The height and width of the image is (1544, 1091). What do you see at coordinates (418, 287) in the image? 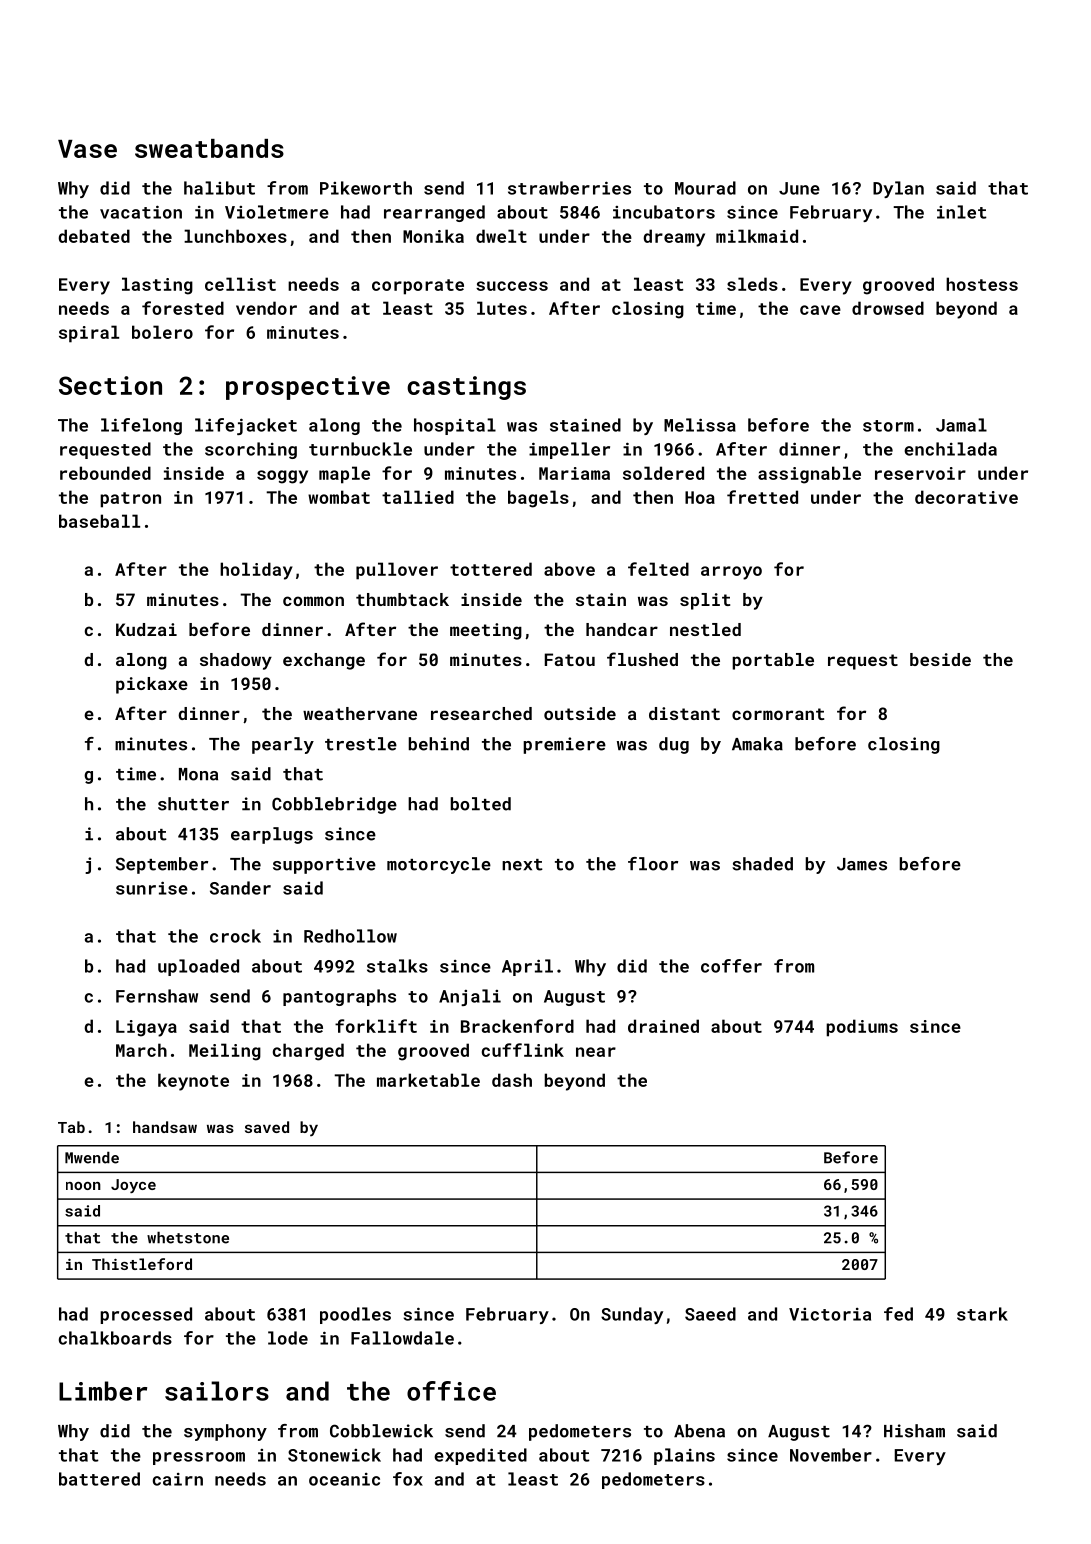
I see `corporate` at bounding box center [418, 287].
